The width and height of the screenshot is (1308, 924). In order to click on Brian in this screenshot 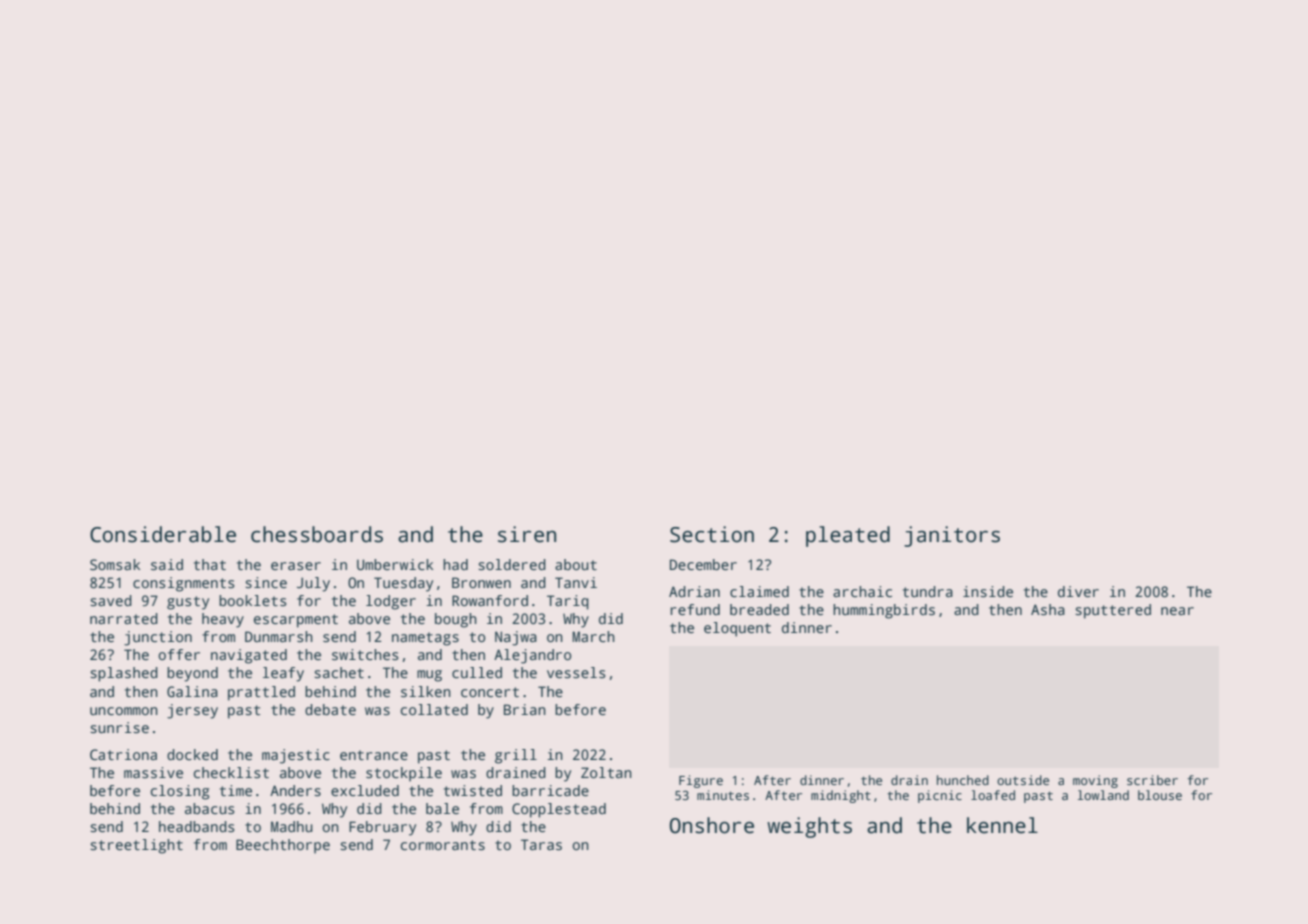, I will do `click(525, 709)`.
